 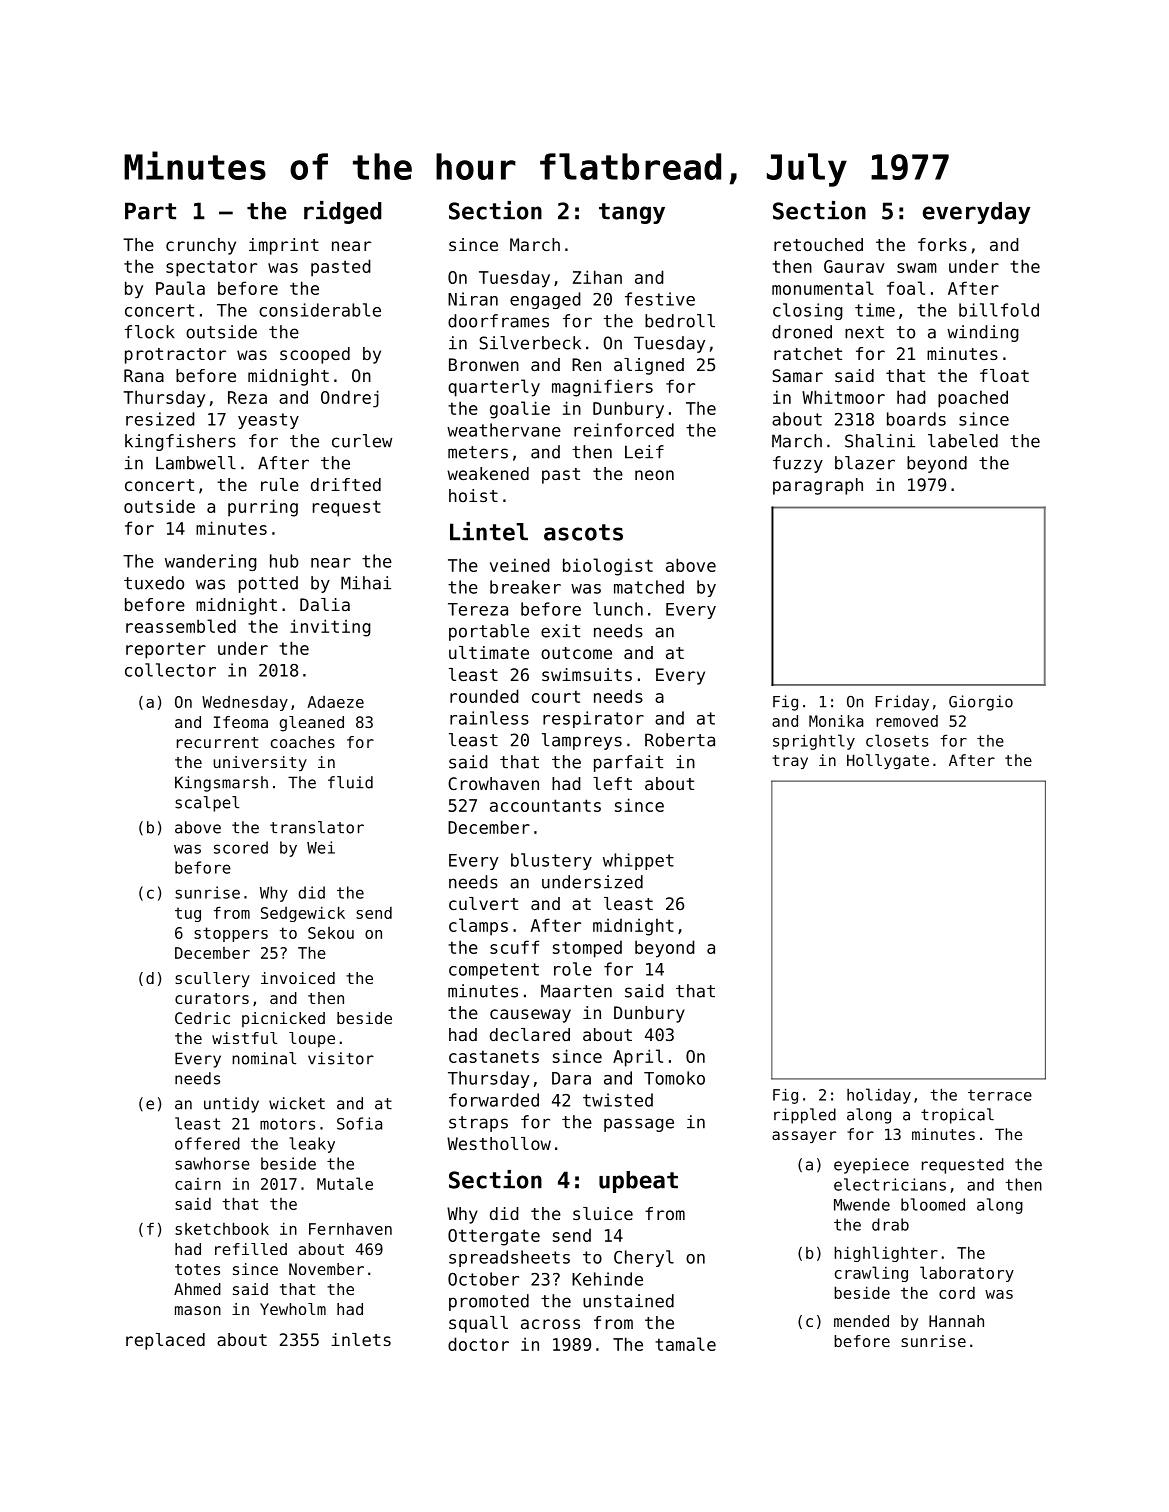 What do you see at coordinates (331, 933) in the document?
I see `Sekou` at bounding box center [331, 933].
